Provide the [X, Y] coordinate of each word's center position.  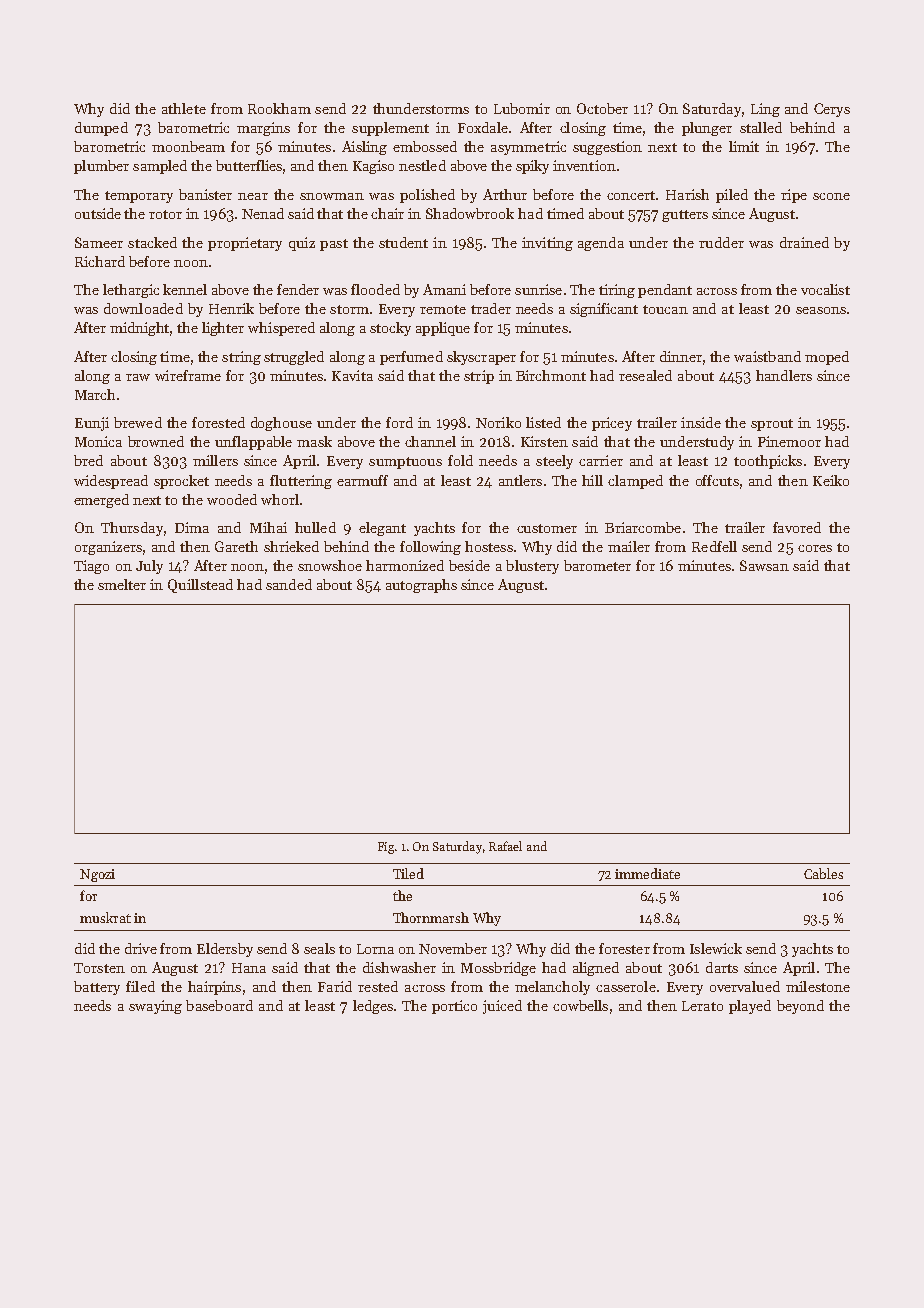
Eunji [92, 424]
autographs [421, 586]
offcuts [717, 480]
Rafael [505, 846]
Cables [823, 873]
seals [319, 948]
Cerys [832, 110]
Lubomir [522, 108]
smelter [122, 584]
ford [399, 422]
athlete [184, 108]
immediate [647, 873]
